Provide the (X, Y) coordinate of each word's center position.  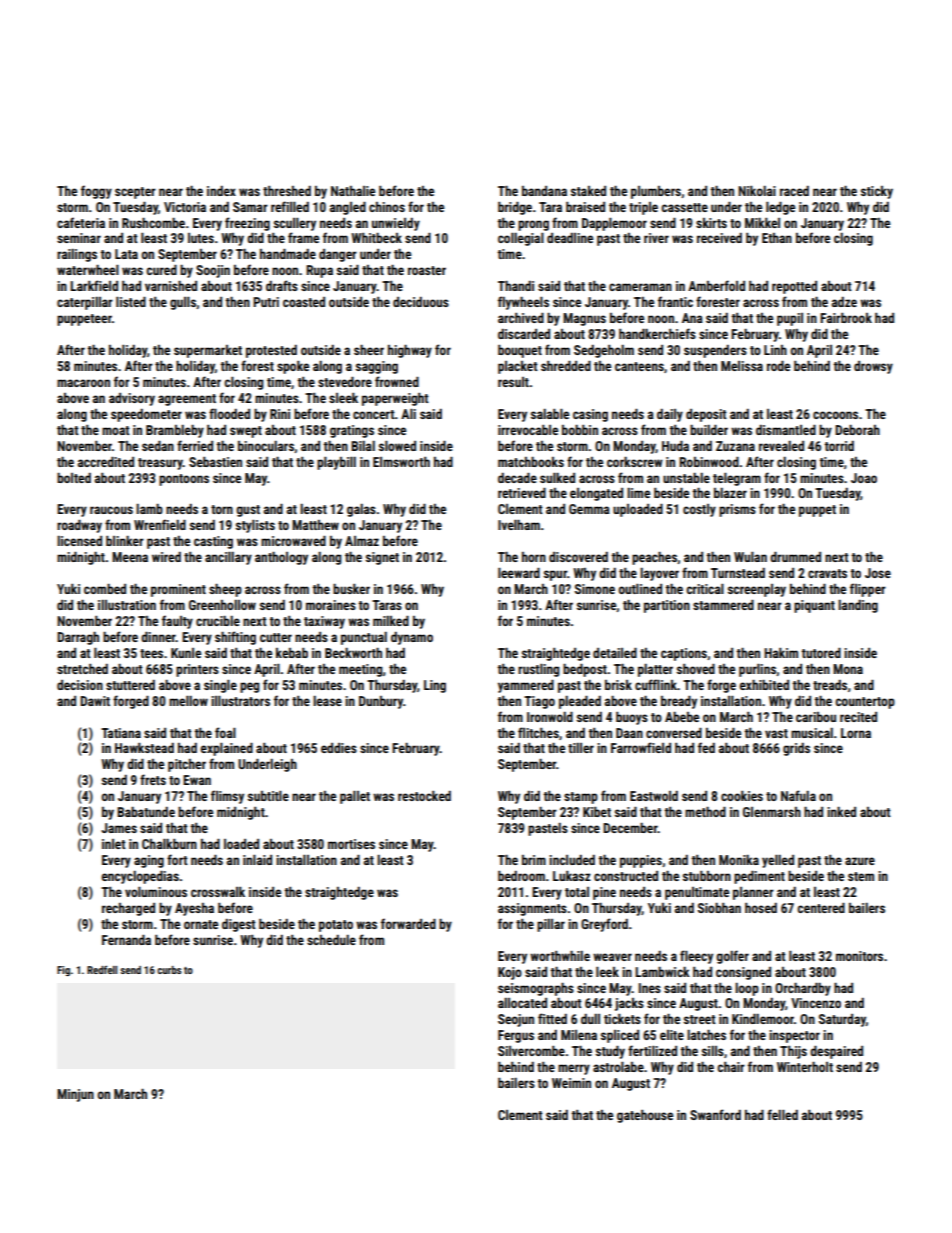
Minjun (75, 1095)
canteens (639, 366)
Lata (126, 254)
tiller (581, 748)
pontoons (184, 480)
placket (518, 367)
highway (410, 351)
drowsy (873, 367)
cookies (742, 796)
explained (227, 749)
